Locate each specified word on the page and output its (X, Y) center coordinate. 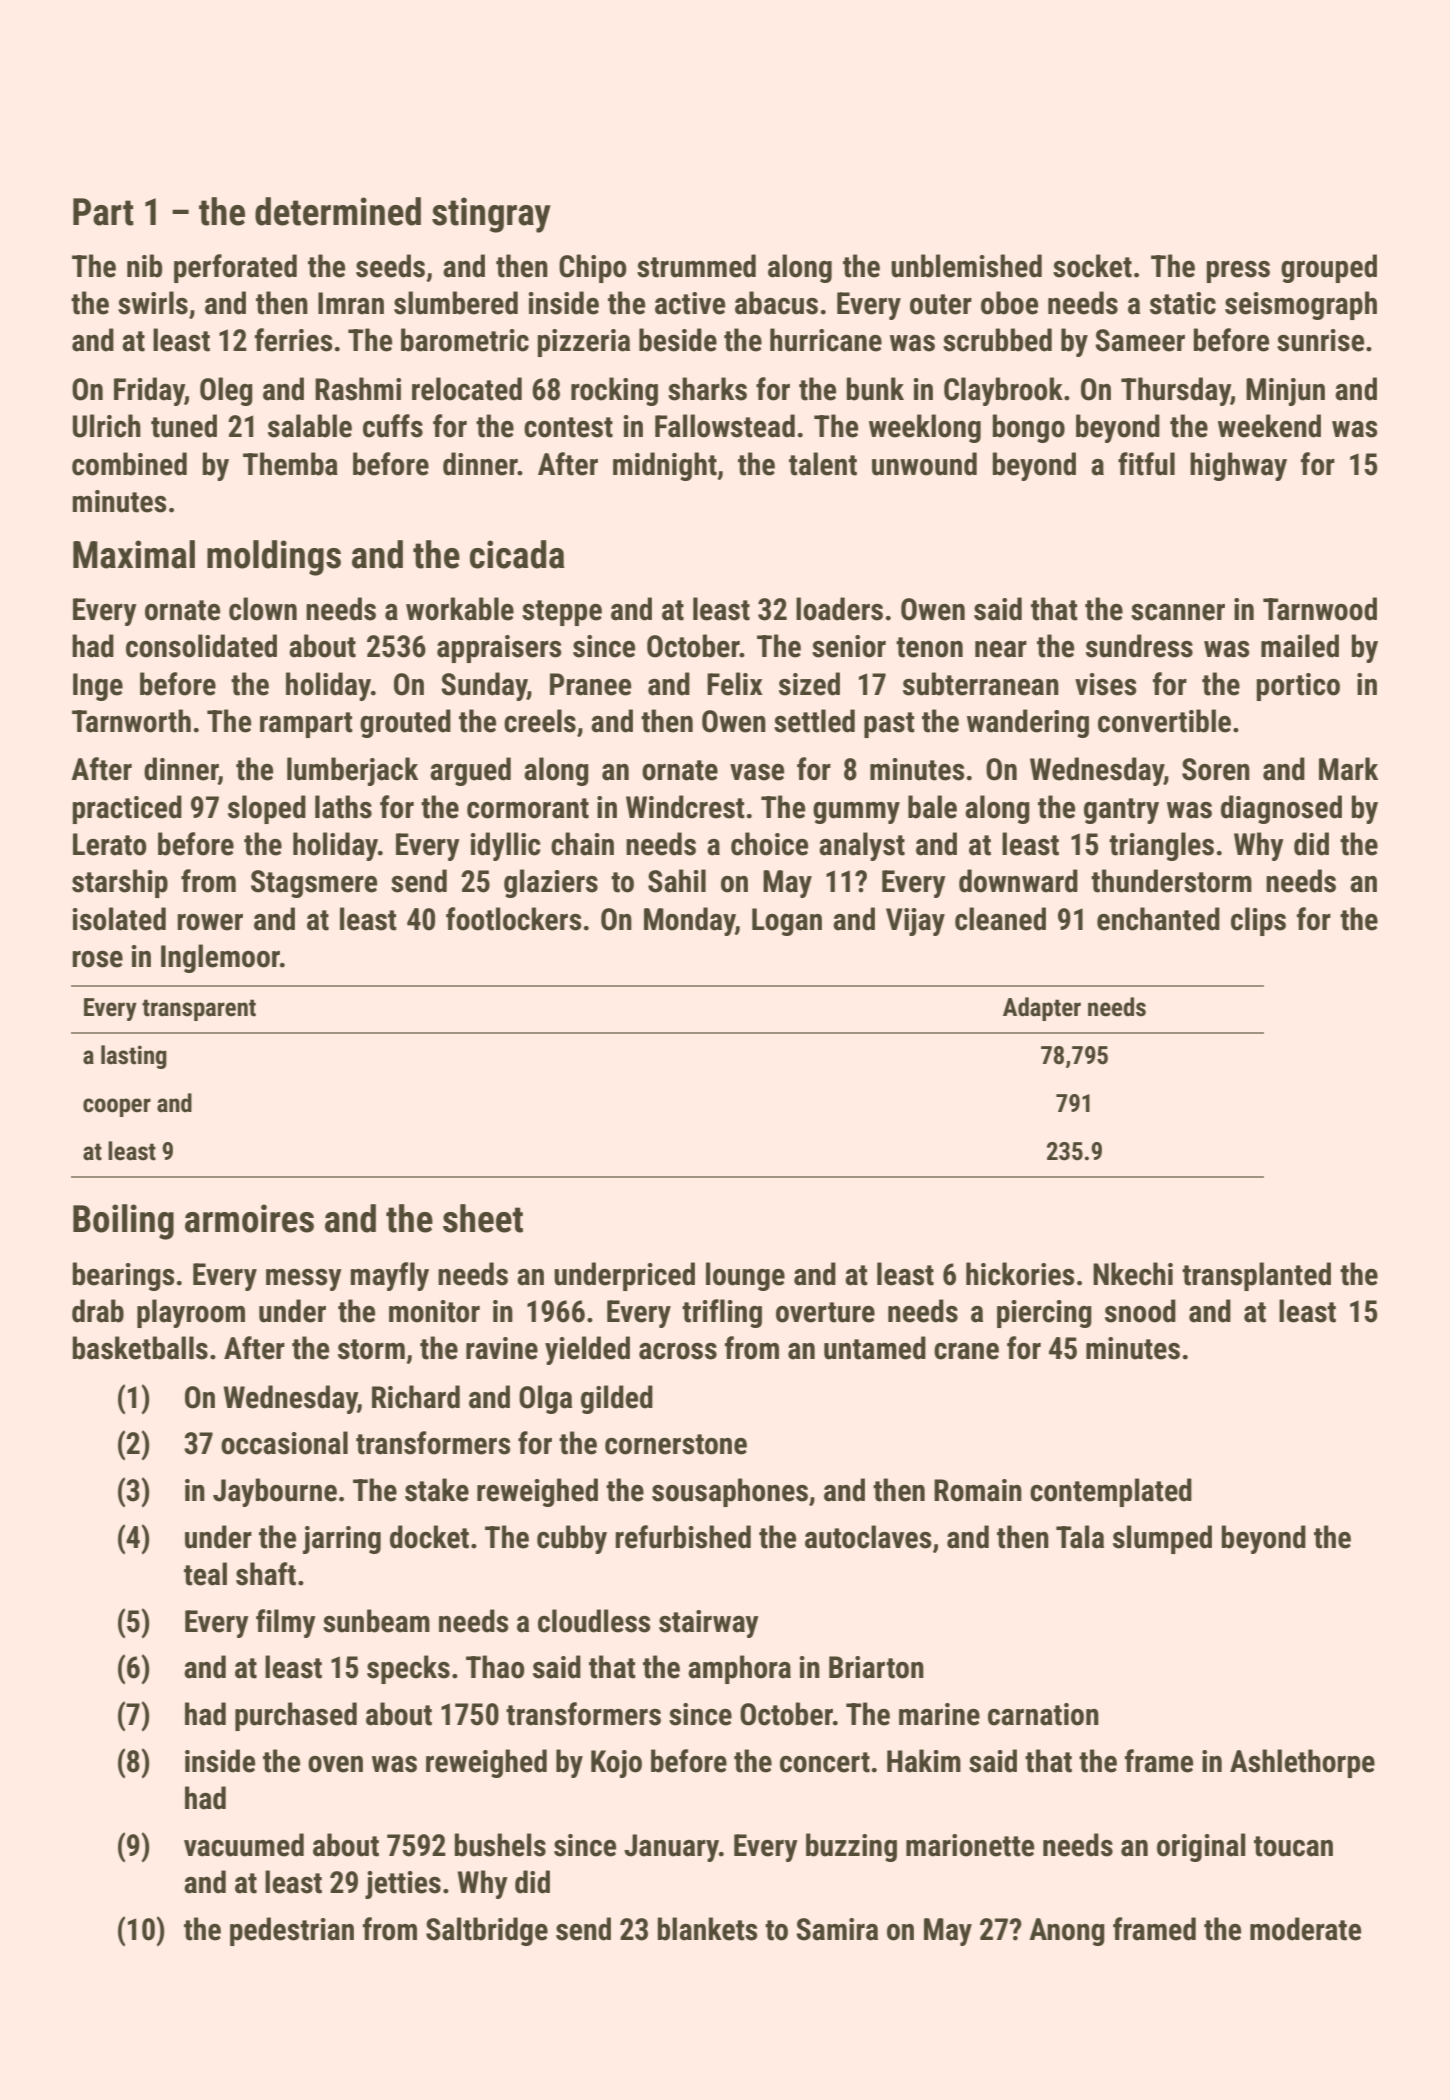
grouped (1329, 268)
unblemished (966, 266)
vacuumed (244, 1845)
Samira (837, 1929)
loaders (839, 609)
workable (460, 609)
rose (97, 959)
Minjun (1285, 392)
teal (205, 1574)
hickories (1020, 1274)
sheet (483, 1218)
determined (338, 211)
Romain (978, 1490)
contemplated (1111, 1492)
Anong (1067, 1932)
